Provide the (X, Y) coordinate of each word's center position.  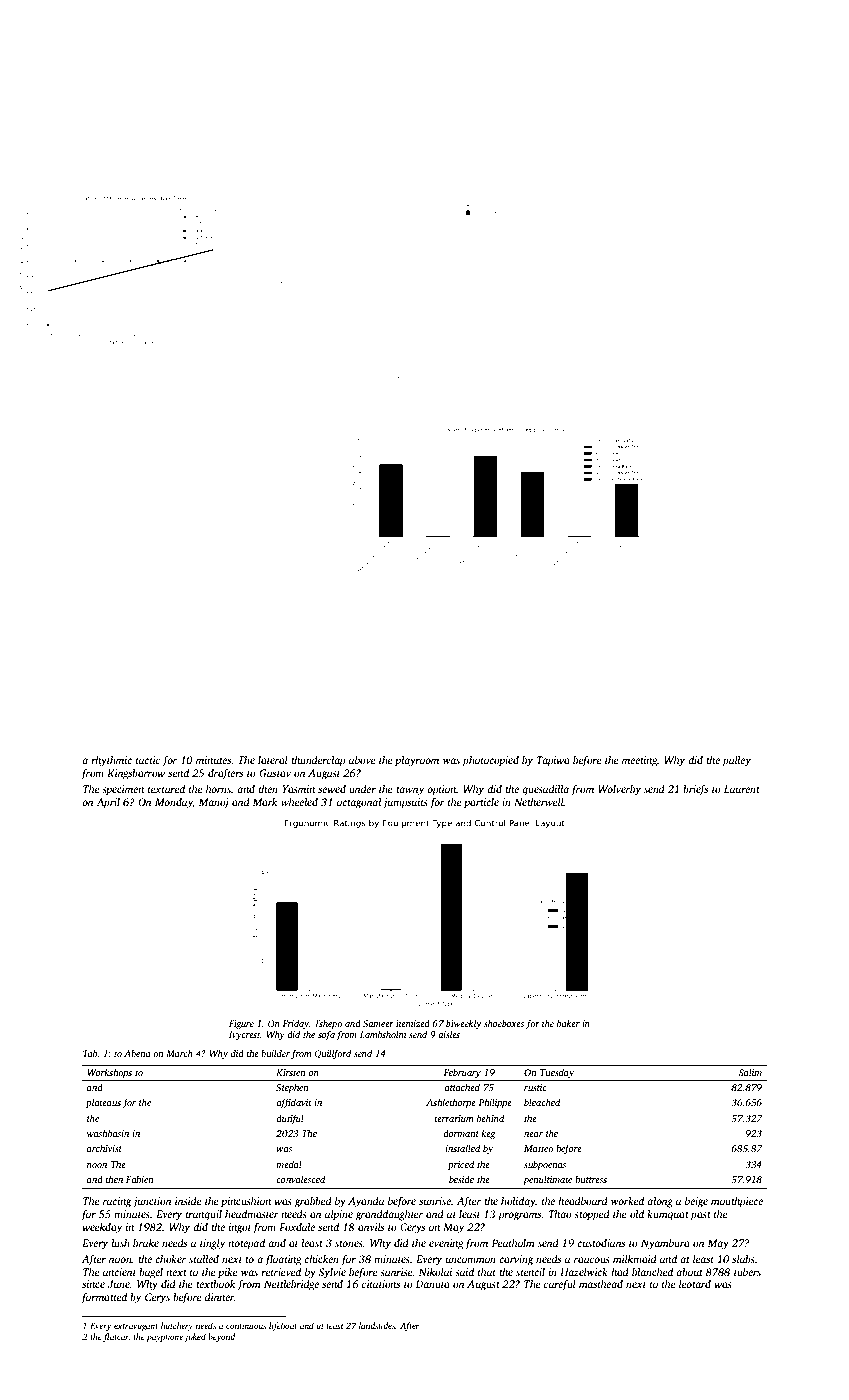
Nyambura (665, 1244)
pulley (736, 761)
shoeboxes (504, 1023)
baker (568, 1023)
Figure (241, 1024)
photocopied (490, 761)
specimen (123, 790)
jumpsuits (405, 803)
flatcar (116, 1337)
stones (349, 1243)
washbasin (108, 1133)
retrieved (281, 1272)
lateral (273, 760)
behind (490, 1118)
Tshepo (328, 1024)
